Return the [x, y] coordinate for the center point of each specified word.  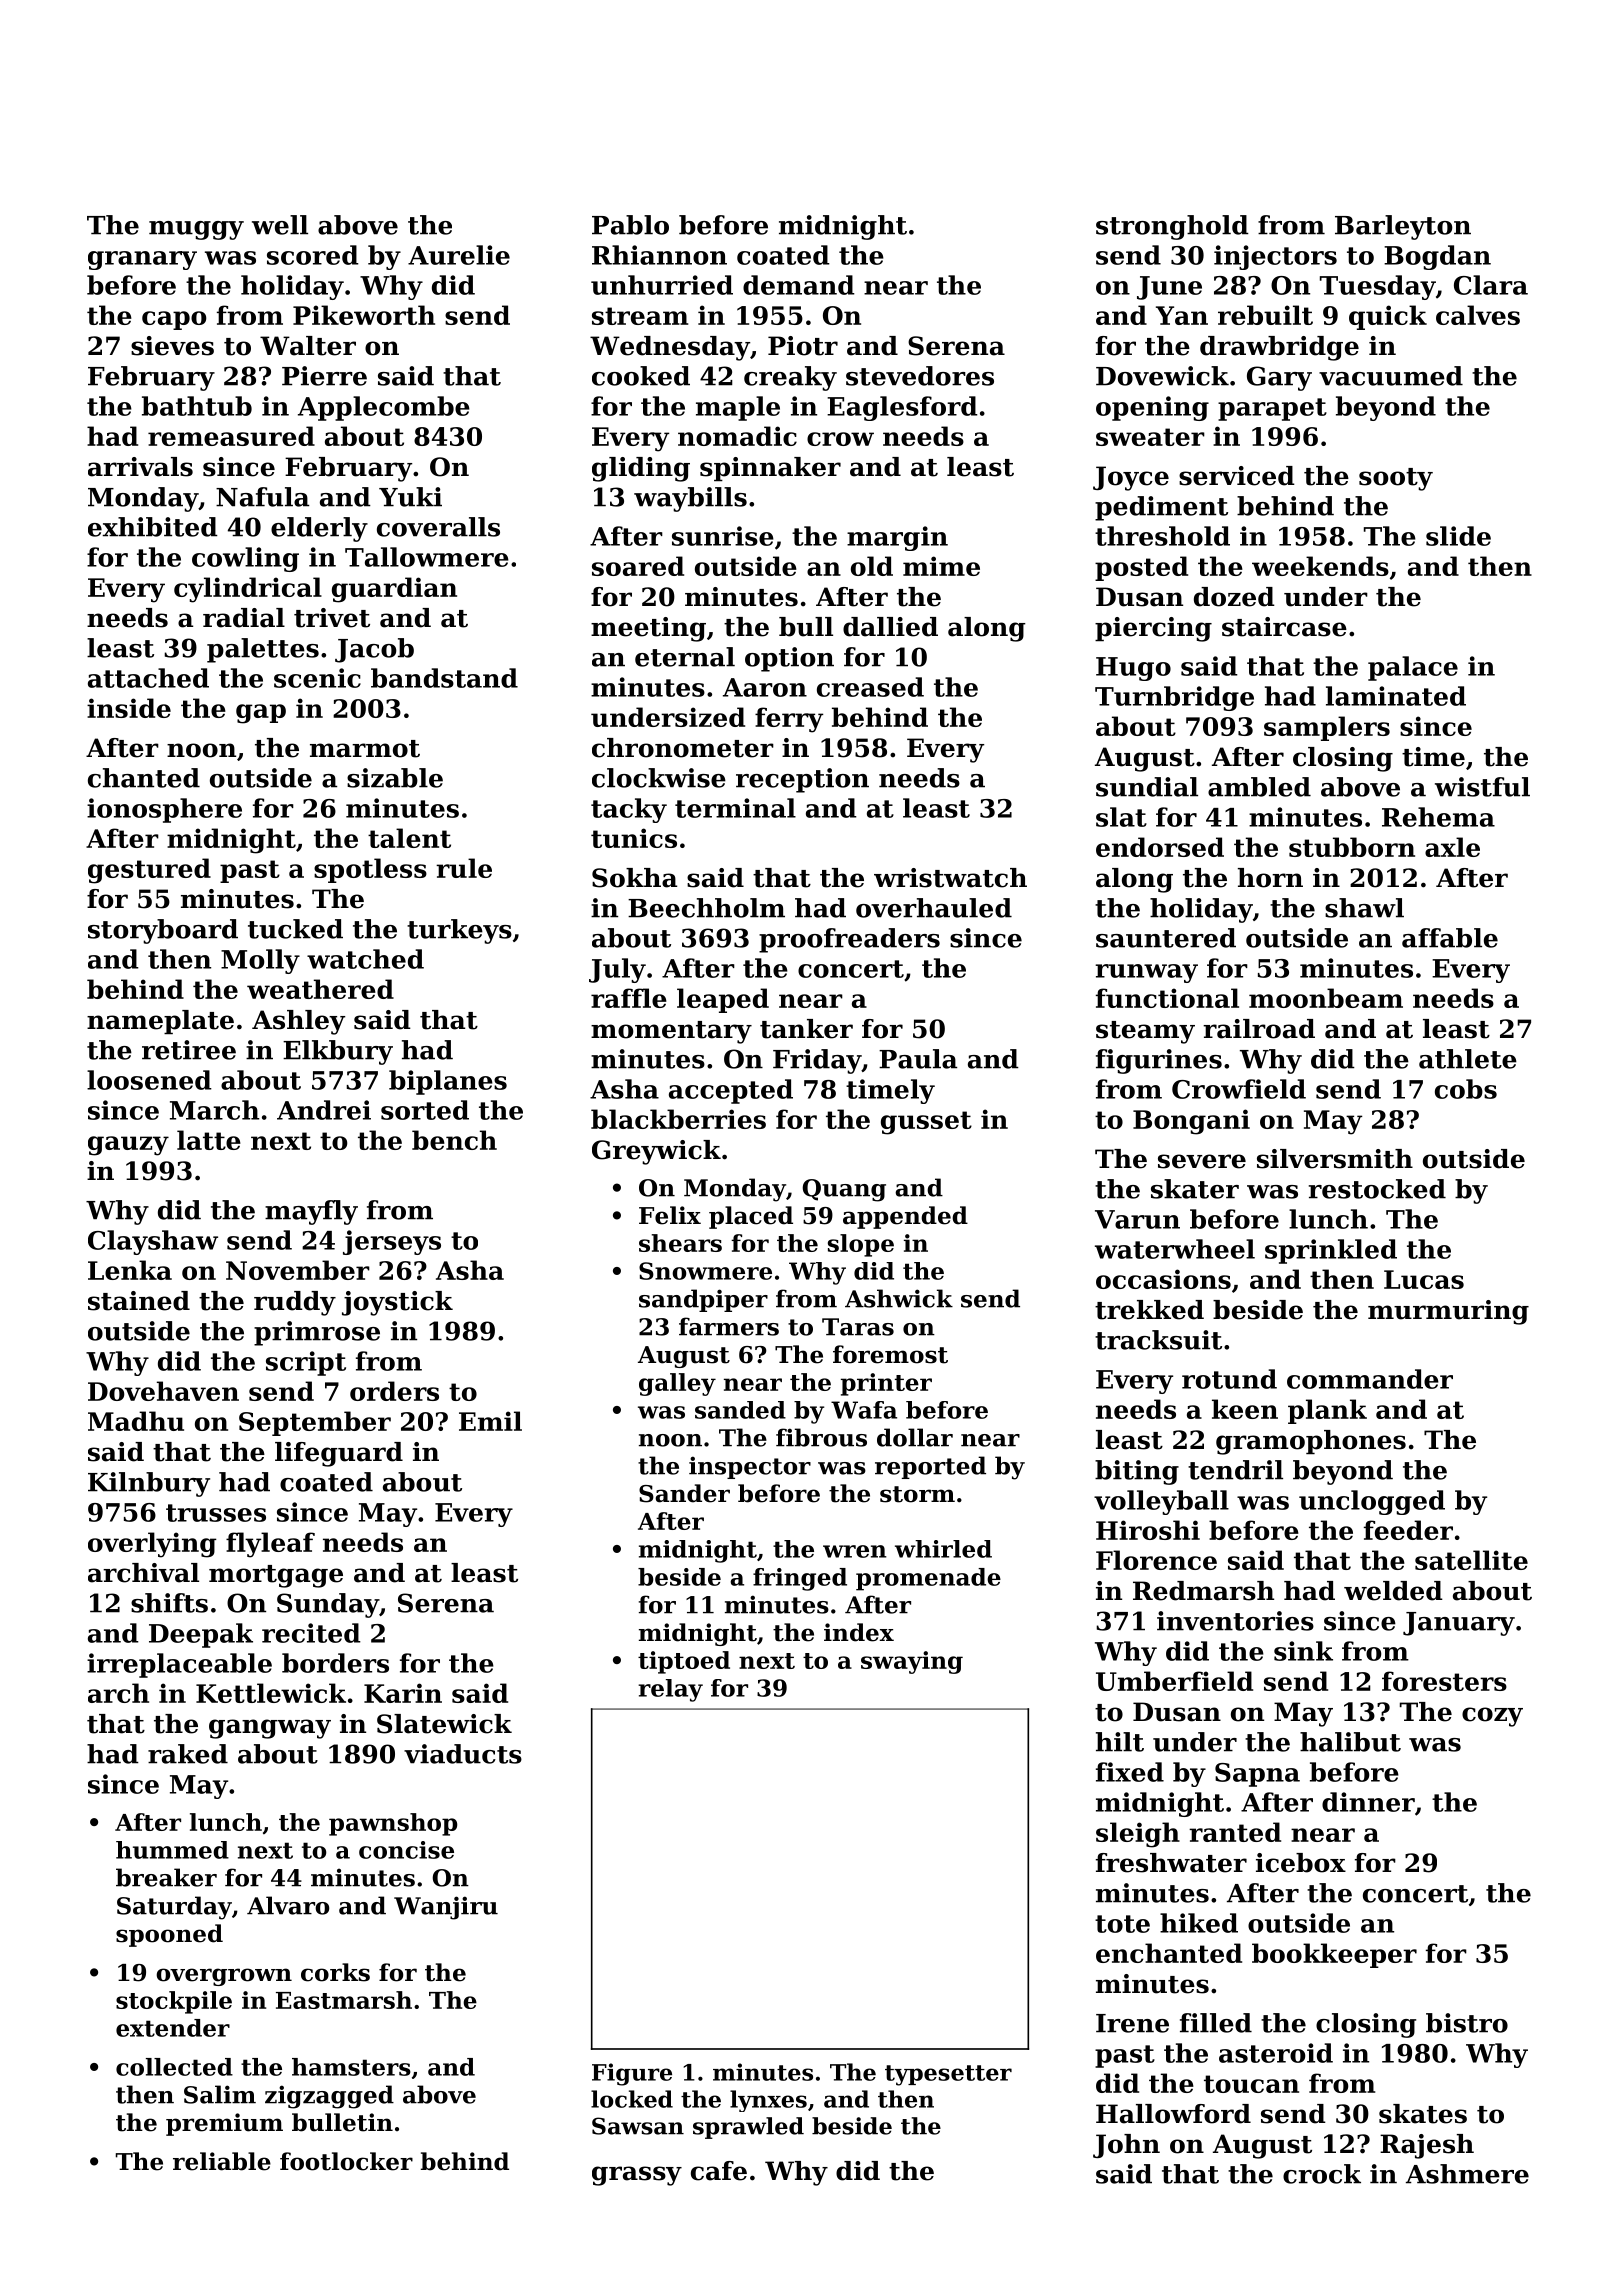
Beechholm [706, 908]
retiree [189, 1050]
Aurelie [459, 255]
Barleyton [1403, 227]
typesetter [948, 2075]
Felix [670, 1215]
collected [174, 2067]
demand [799, 285]
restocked [1377, 1189]
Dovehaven [163, 1391]
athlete [1468, 1059]
